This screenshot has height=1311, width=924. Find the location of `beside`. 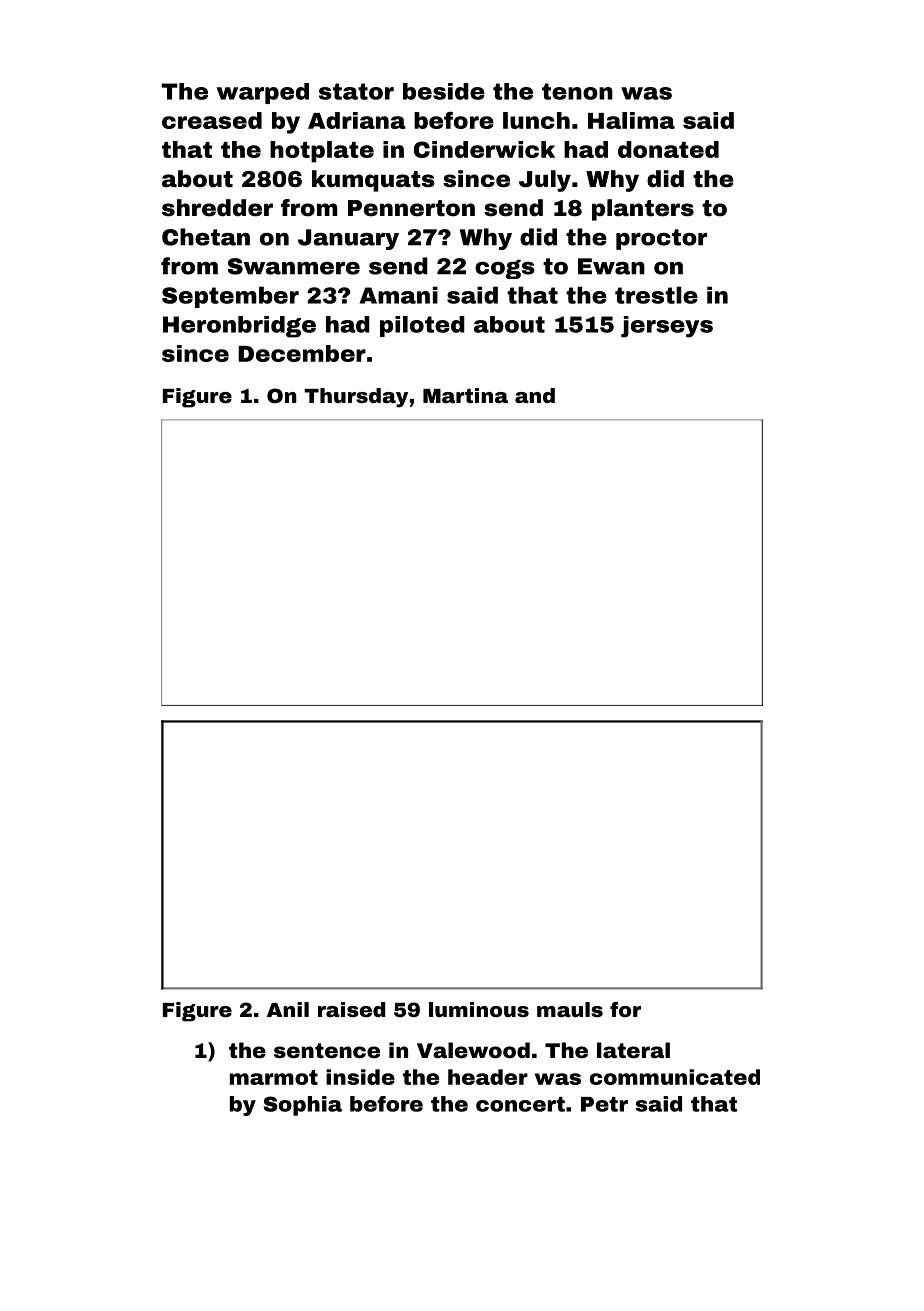

beside is located at coordinates (444, 91).
